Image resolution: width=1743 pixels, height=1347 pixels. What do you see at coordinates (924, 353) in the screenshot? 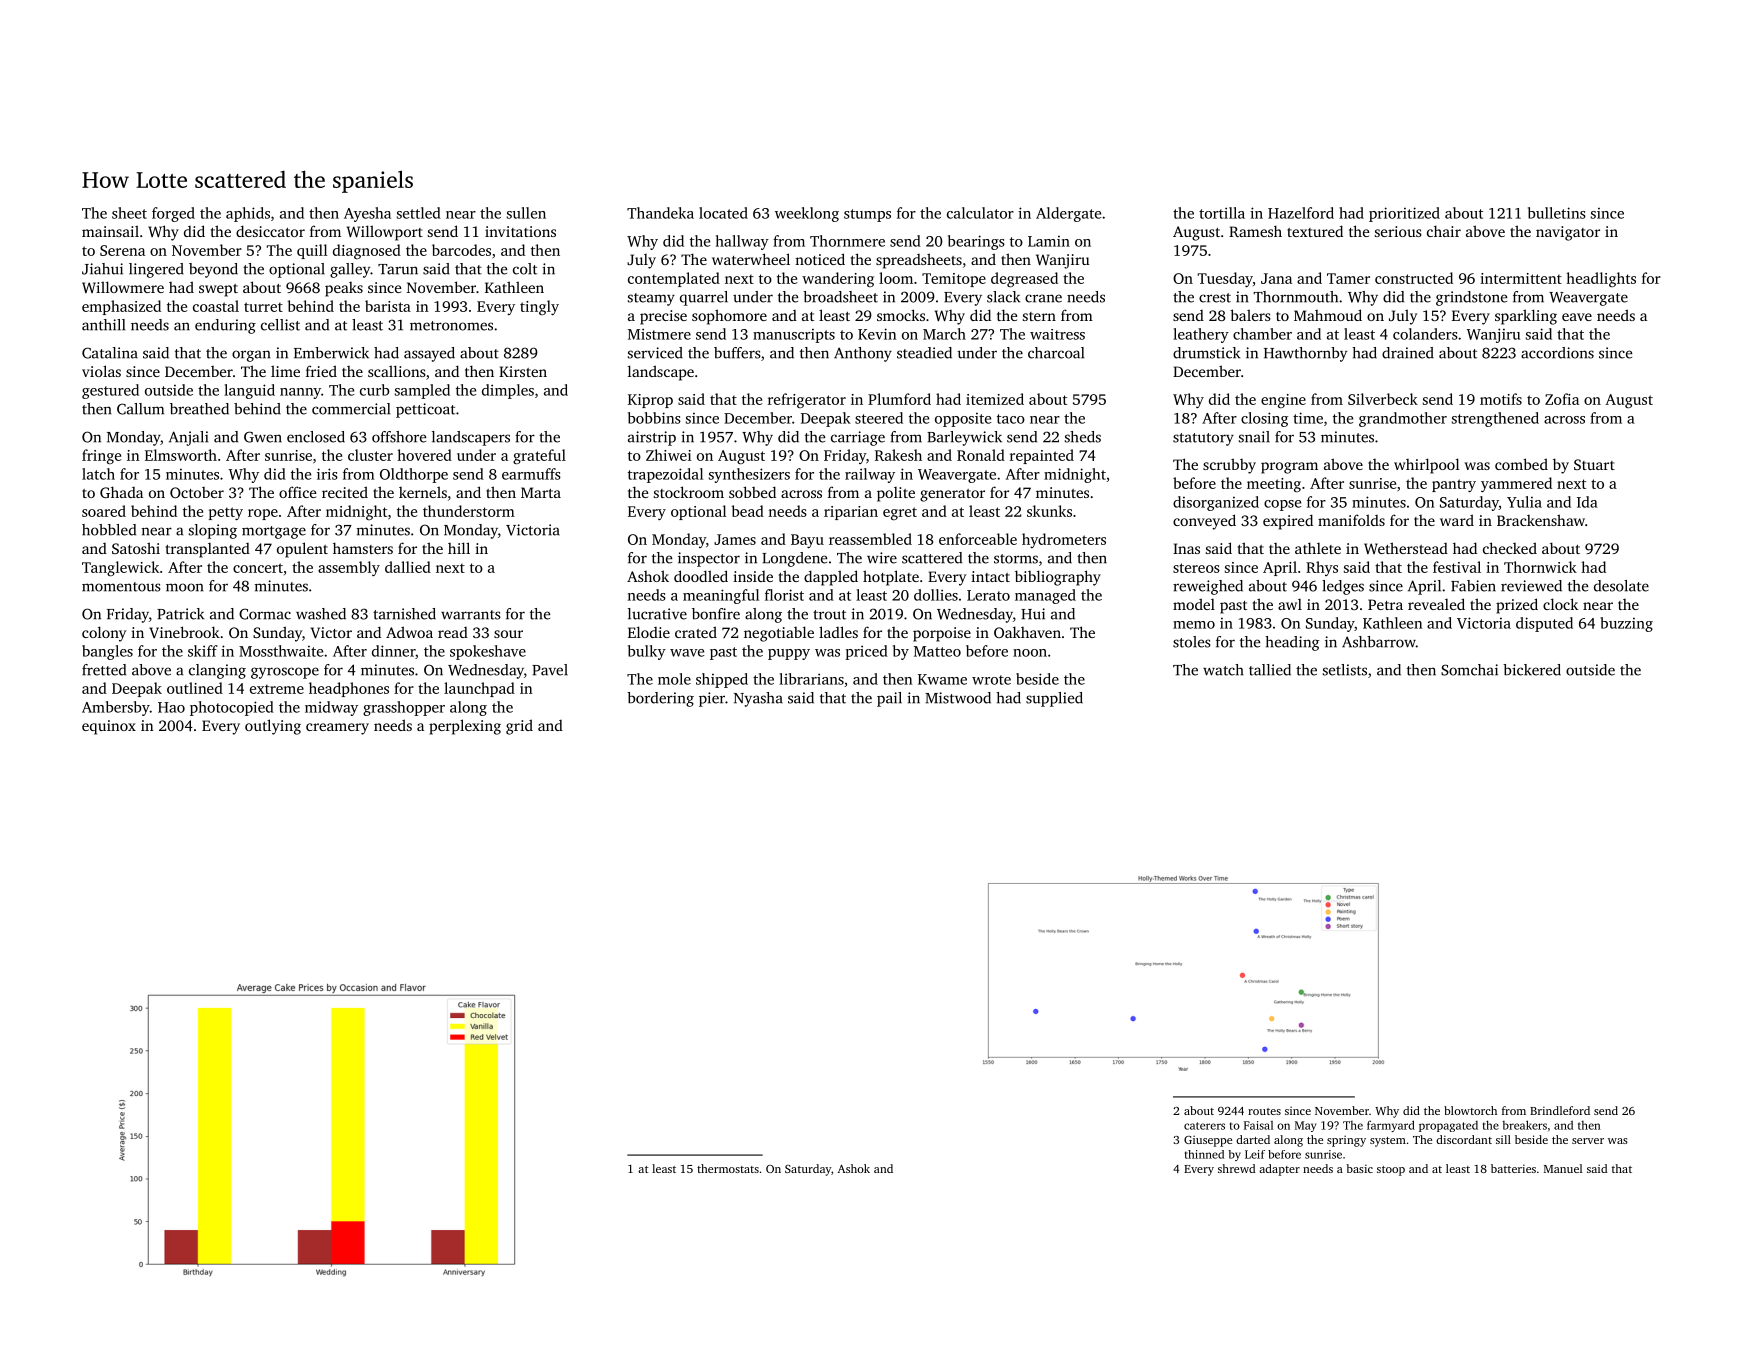
I see `steadied` at bounding box center [924, 353].
